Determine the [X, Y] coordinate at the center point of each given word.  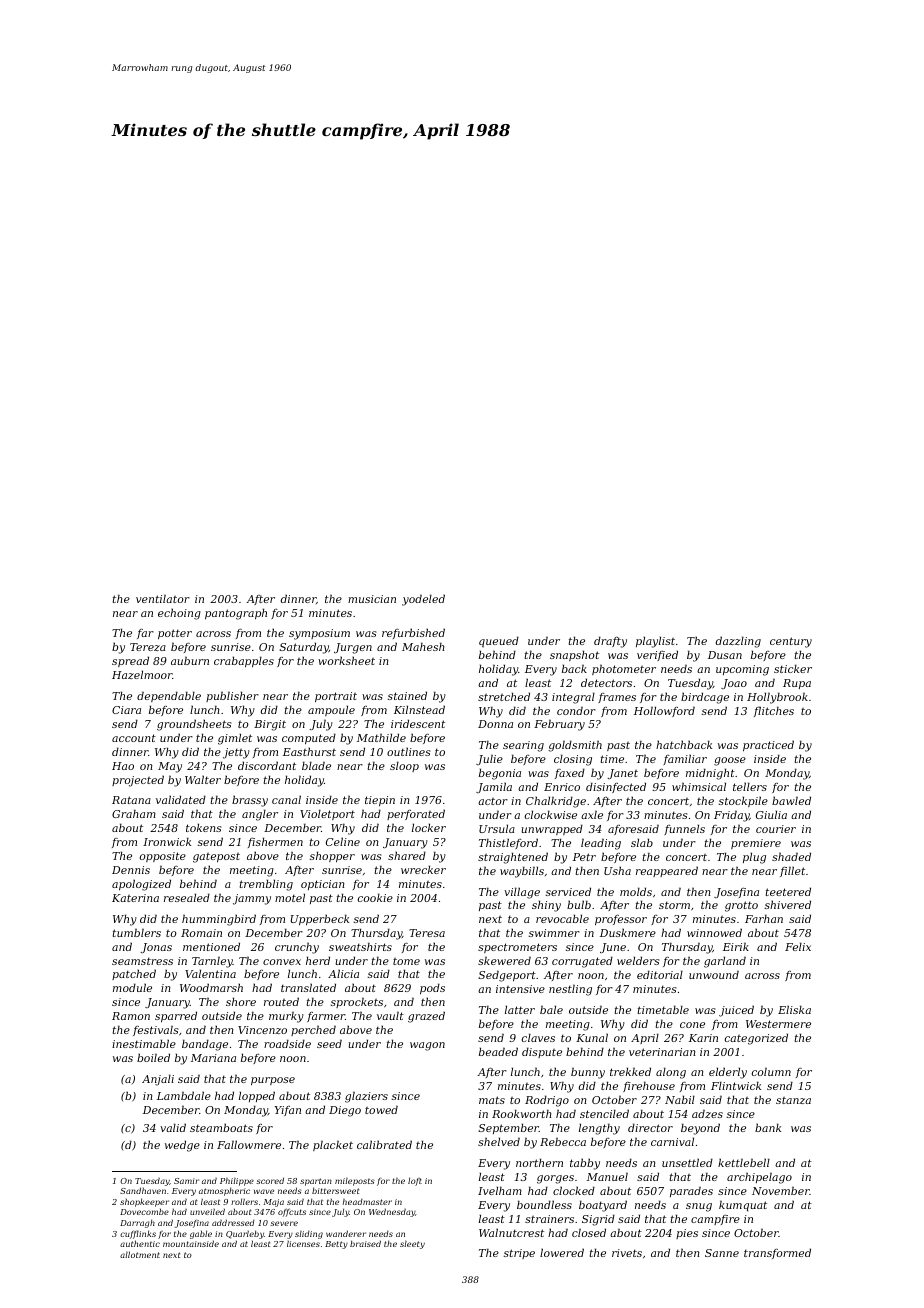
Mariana [213, 1058]
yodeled [423, 600]
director [650, 1127]
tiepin [380, 801]
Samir [186, 1181]
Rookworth [522, 1113]
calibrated [384, 1144]
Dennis [131, 870]
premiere [756, 844]
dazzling [738, 642]
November [781, 1190]
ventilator [163, 598]
